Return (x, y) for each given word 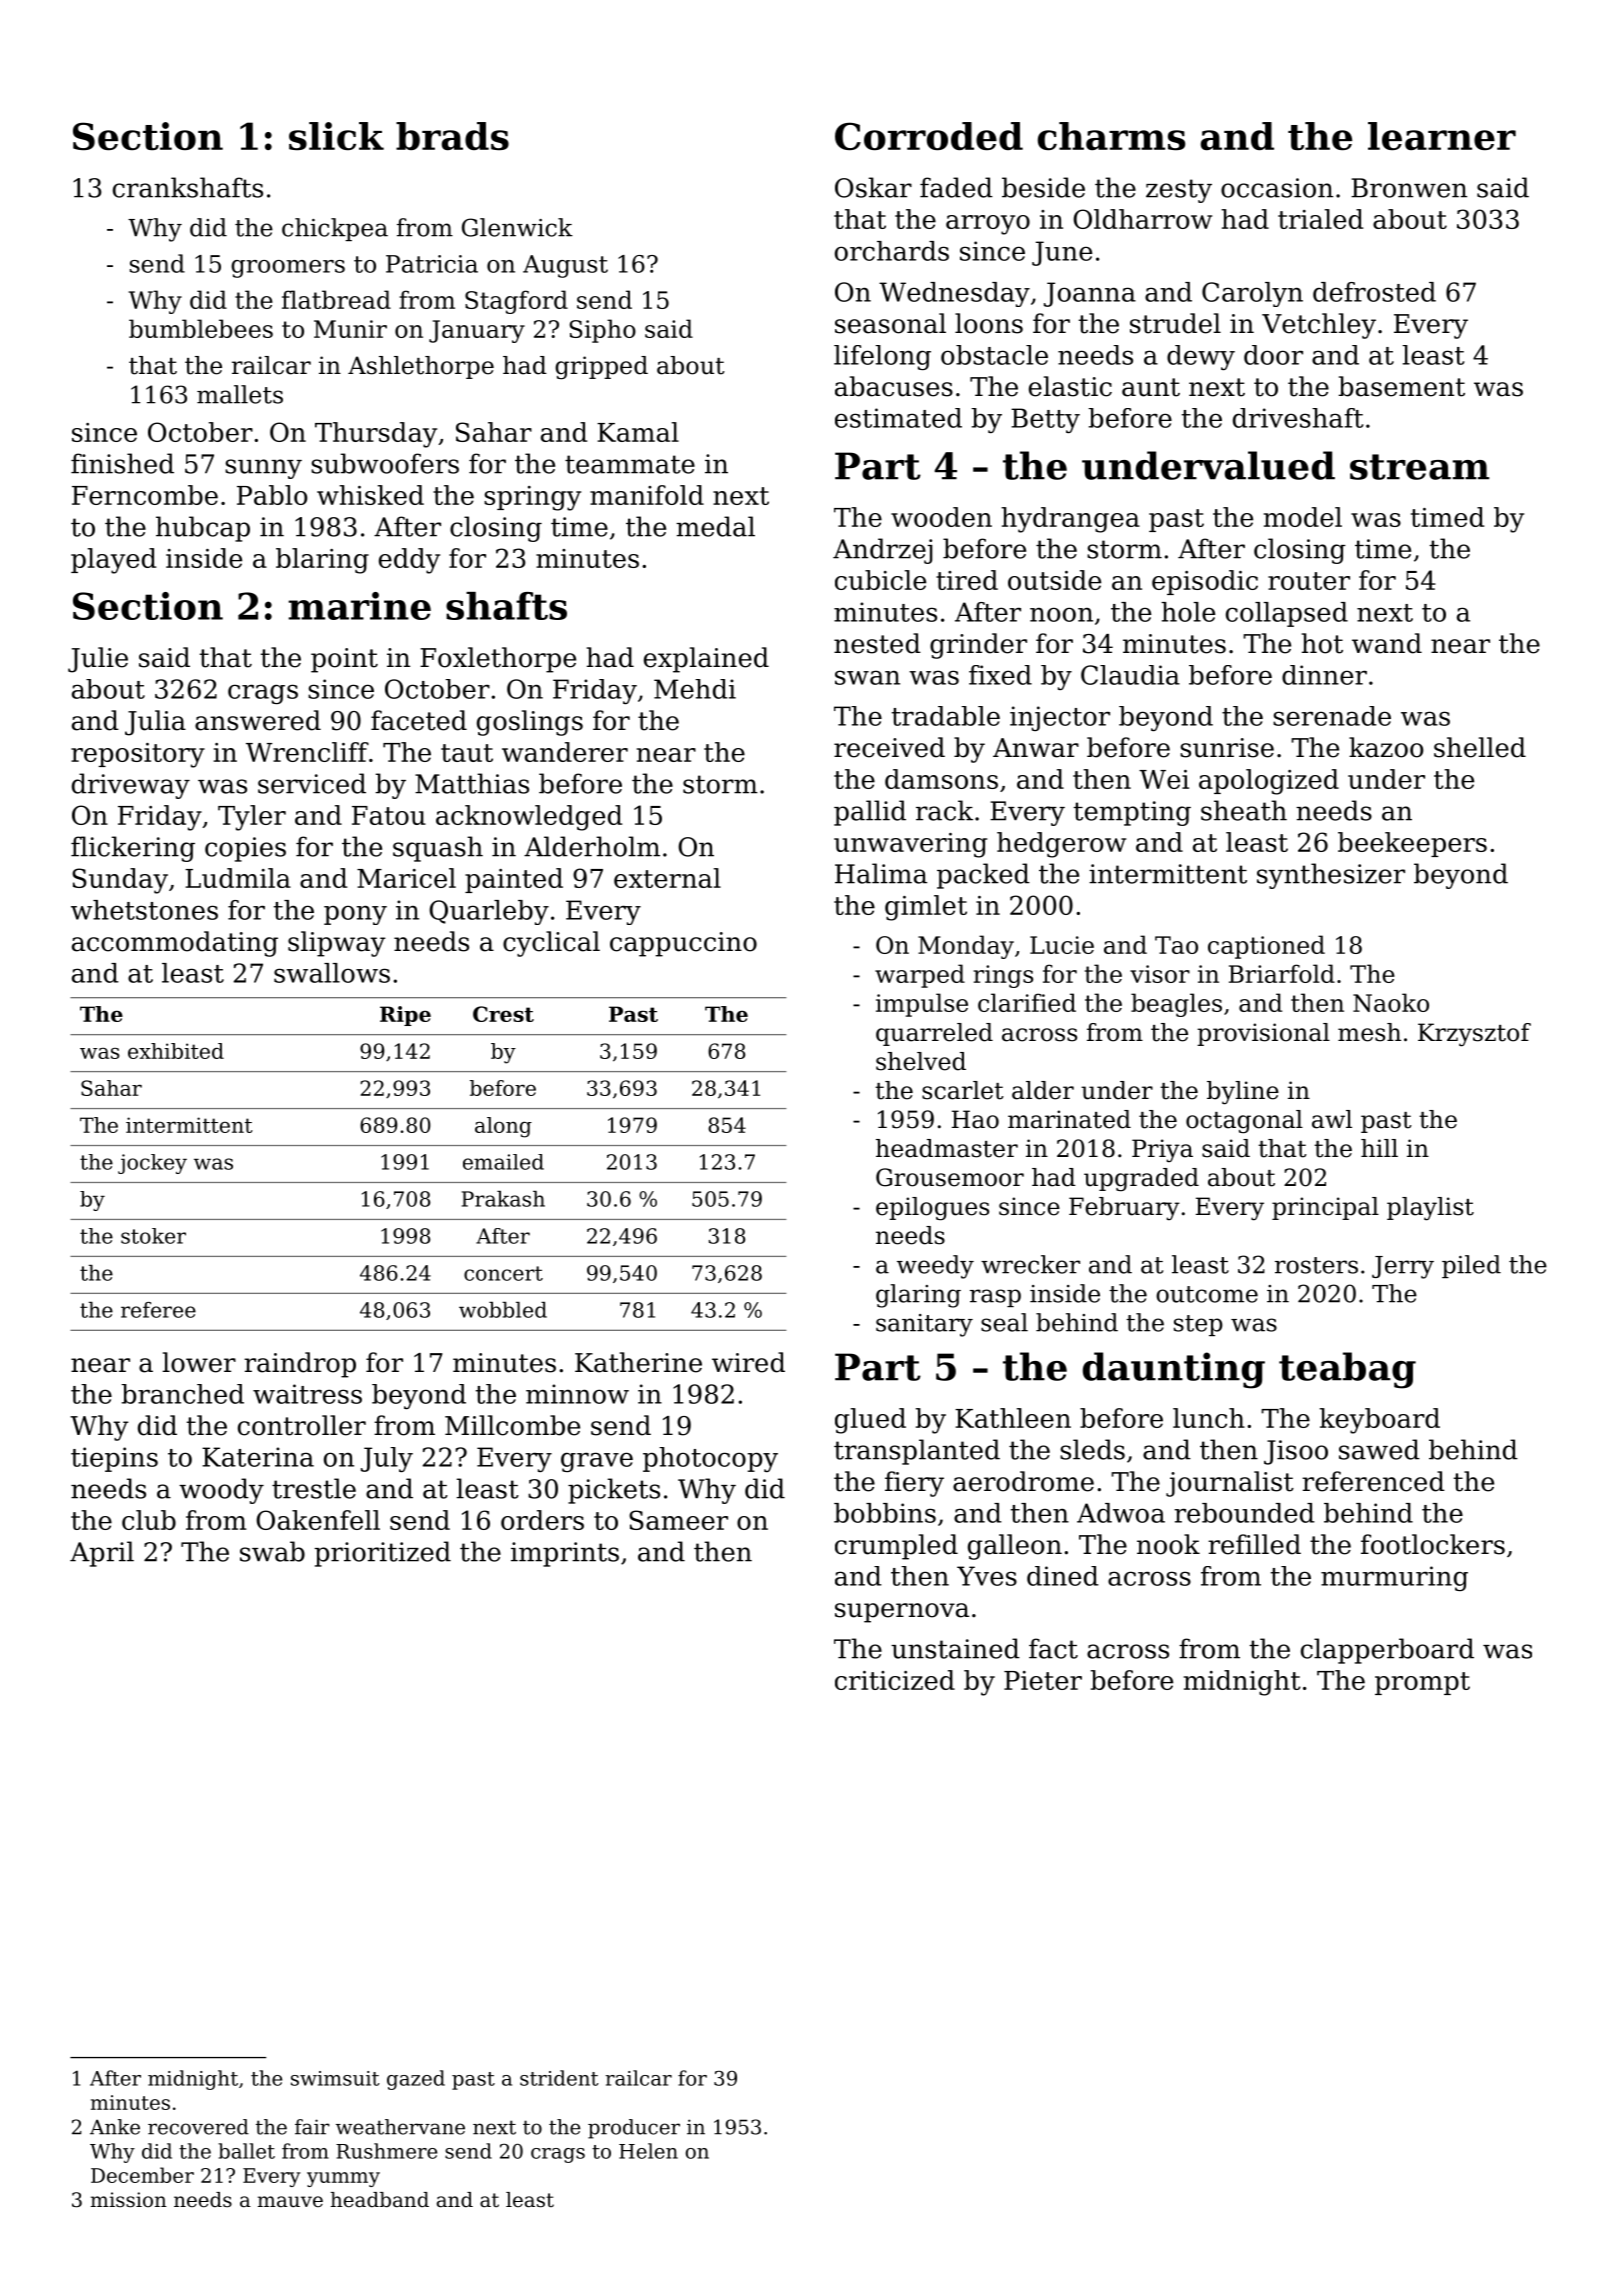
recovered (198, 2127)
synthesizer (1331, 876)
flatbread (336, 299)
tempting (1132, 813)
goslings (530, 723)
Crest (503, 1014)
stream (1419, 467)
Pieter (1043, 1680)
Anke (115, 2127)
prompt (1422, 1683)
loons (989, 323)
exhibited (176, 1051)
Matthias (472, 783)
